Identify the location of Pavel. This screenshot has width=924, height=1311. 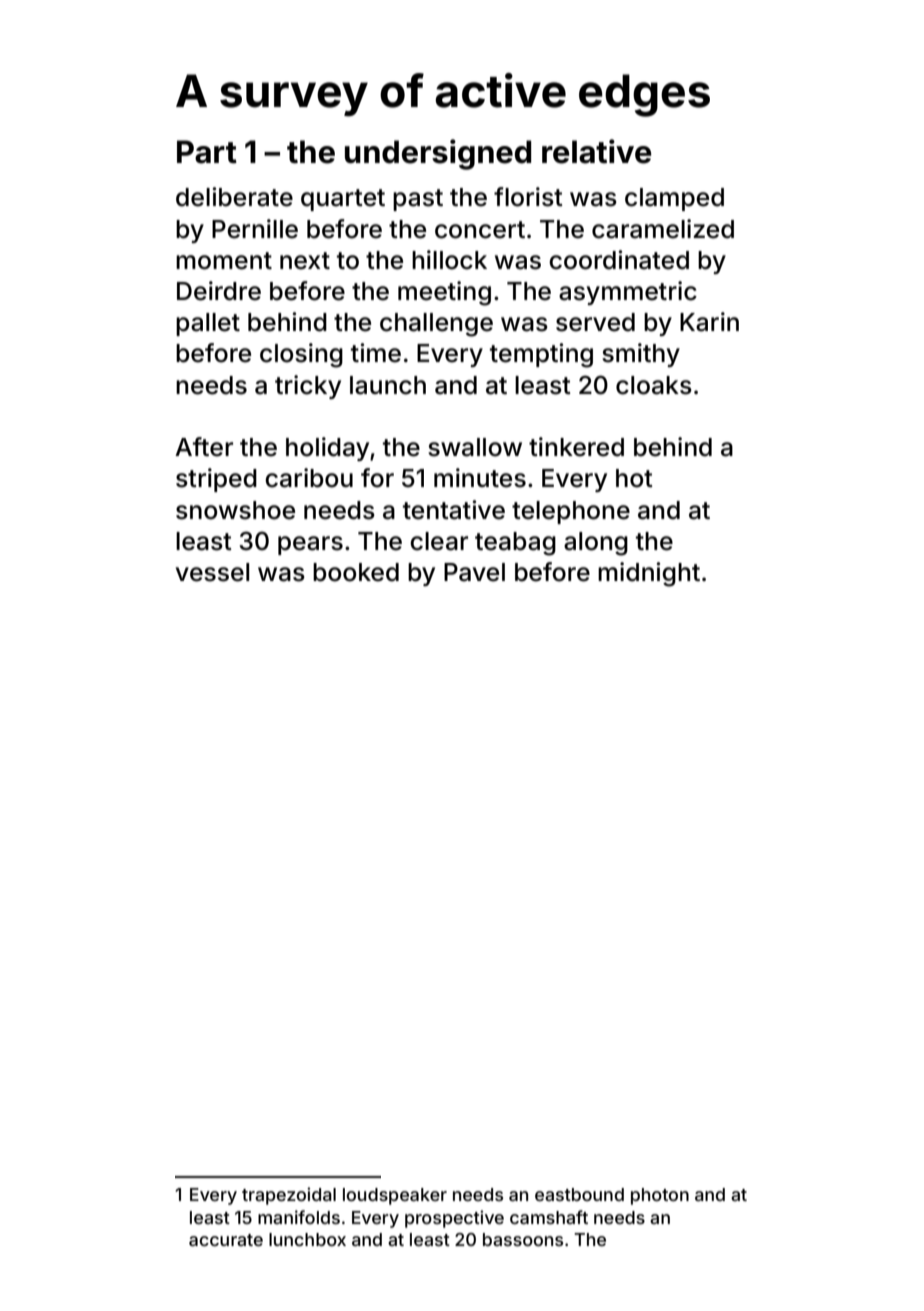
(474, 572).
